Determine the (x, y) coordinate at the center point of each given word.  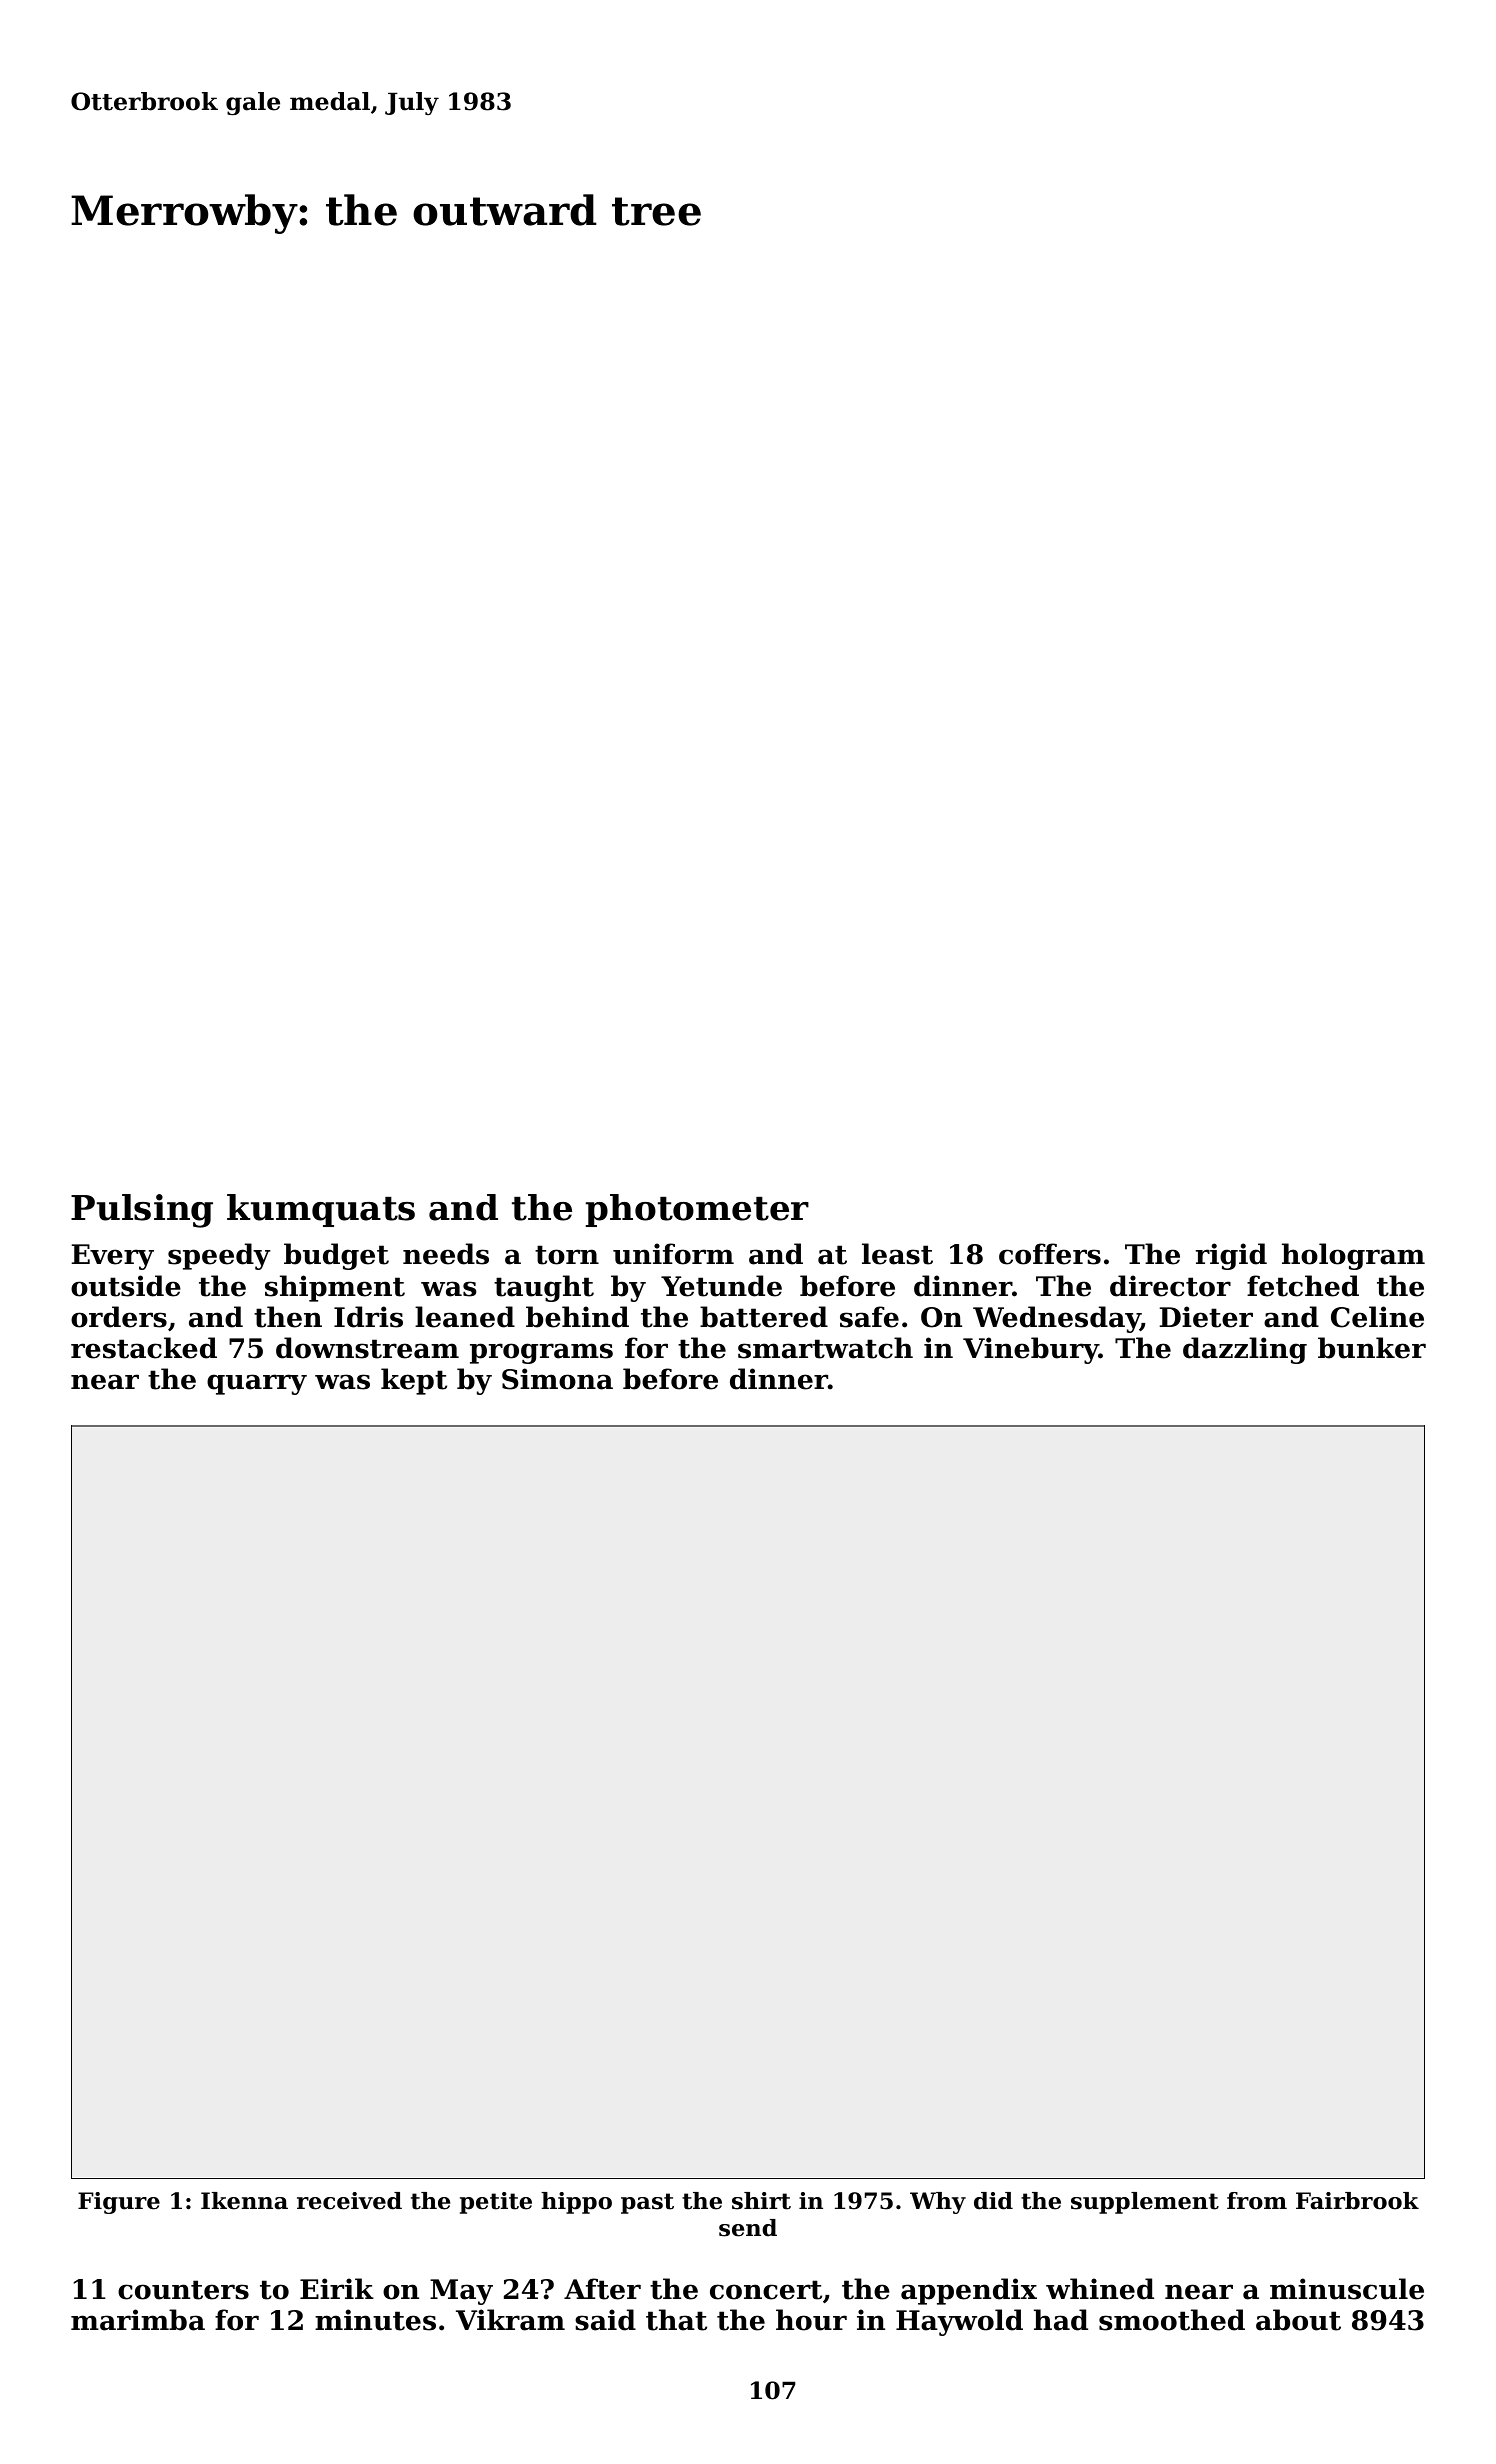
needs (446, 1254)
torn (567, 1255)
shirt (761, 2201)
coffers (1050, 1254)
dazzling (1245, 1350)
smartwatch (825, 1348)
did (993, 2201)
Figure (119, 2203)
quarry (257, 1384)
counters (183, 2290)
